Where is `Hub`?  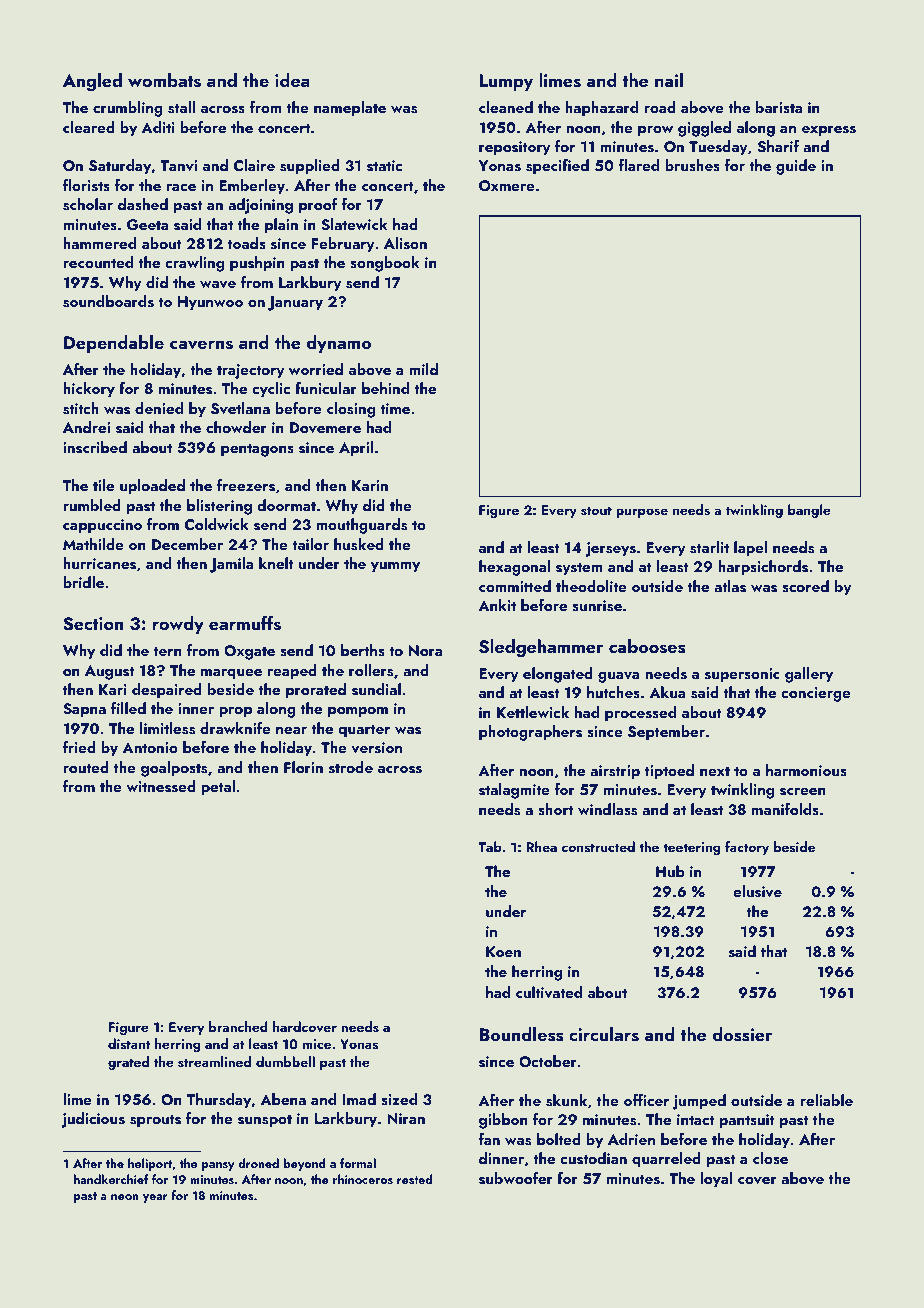 Hub is located at coordinates (670, 871).
